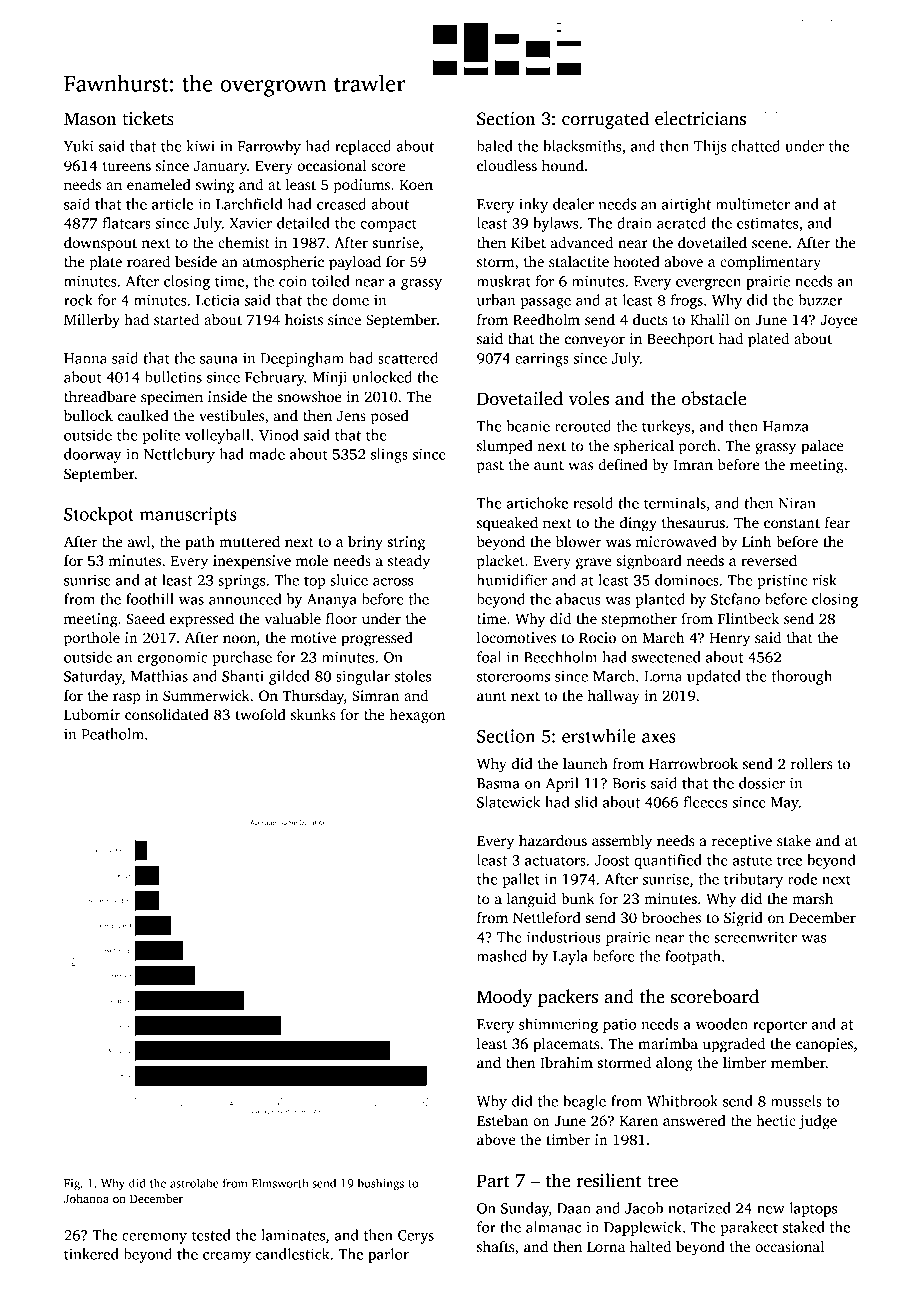  What do you see at coordinates (558, 1025) in the screenshot?
I see `shimmering` at bounding box center [558, 1025].
